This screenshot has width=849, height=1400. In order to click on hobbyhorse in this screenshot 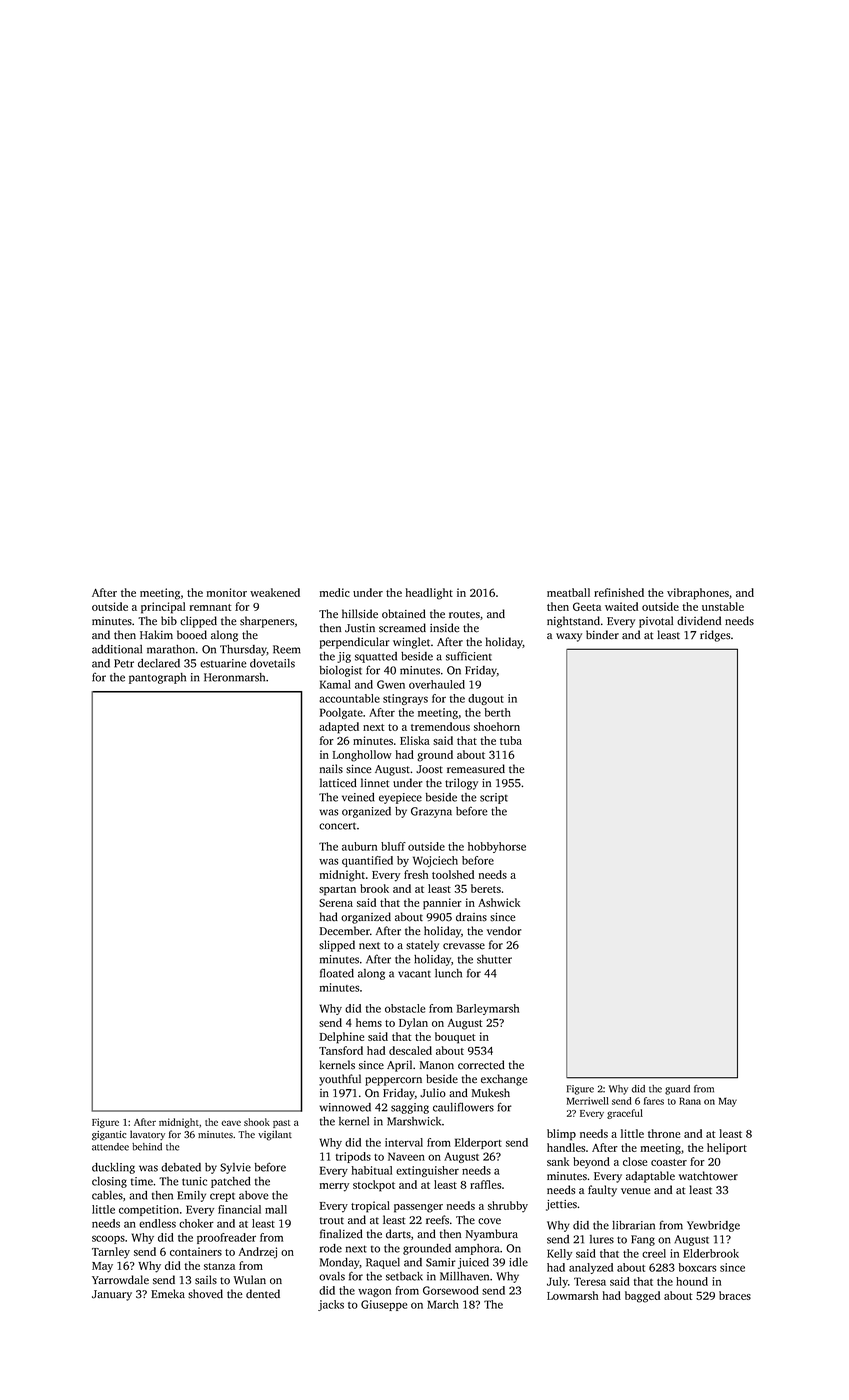, I will do `click(497, 847)`.
